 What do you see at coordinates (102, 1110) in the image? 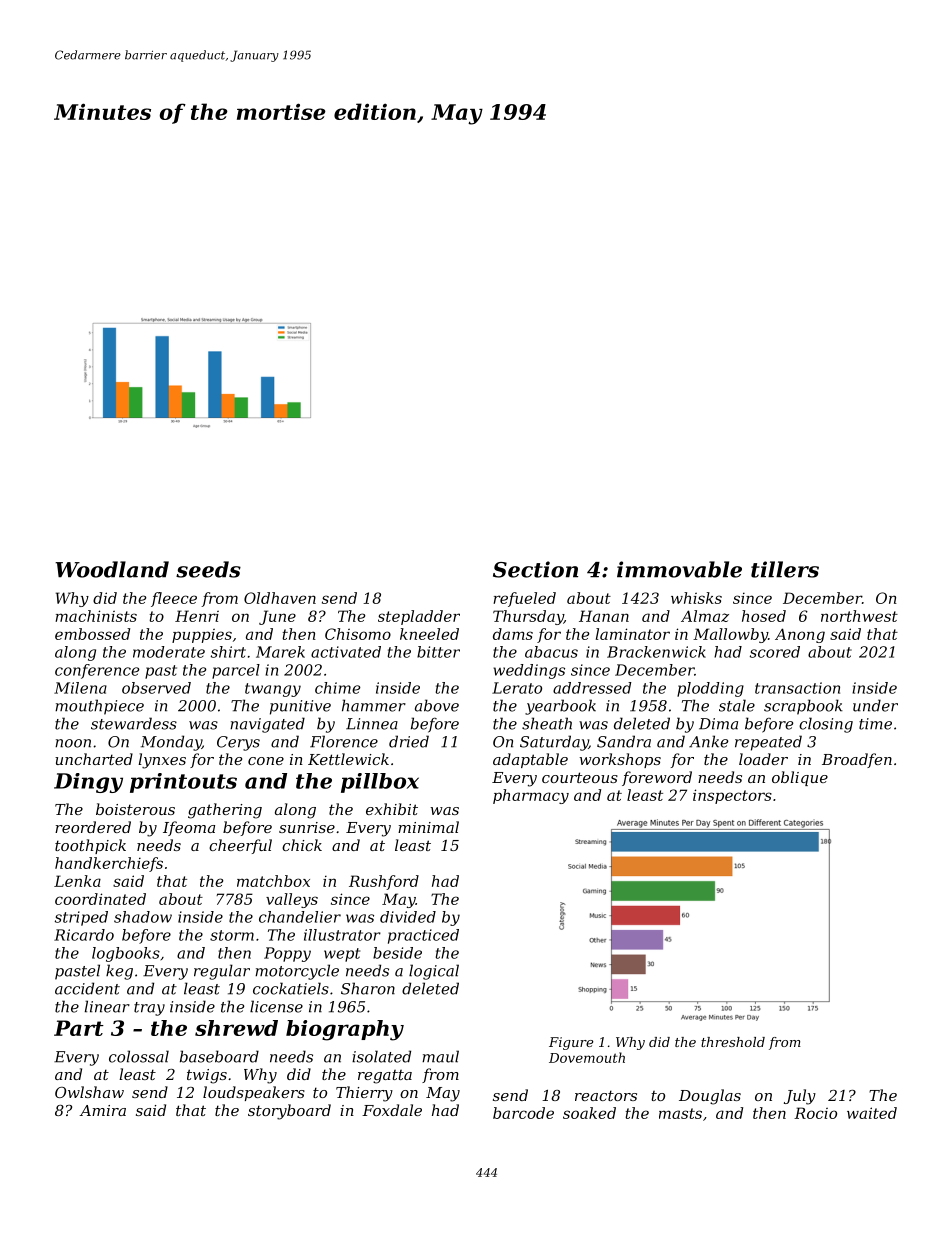
I see `Amira` at bounding box center [102, 1110].
